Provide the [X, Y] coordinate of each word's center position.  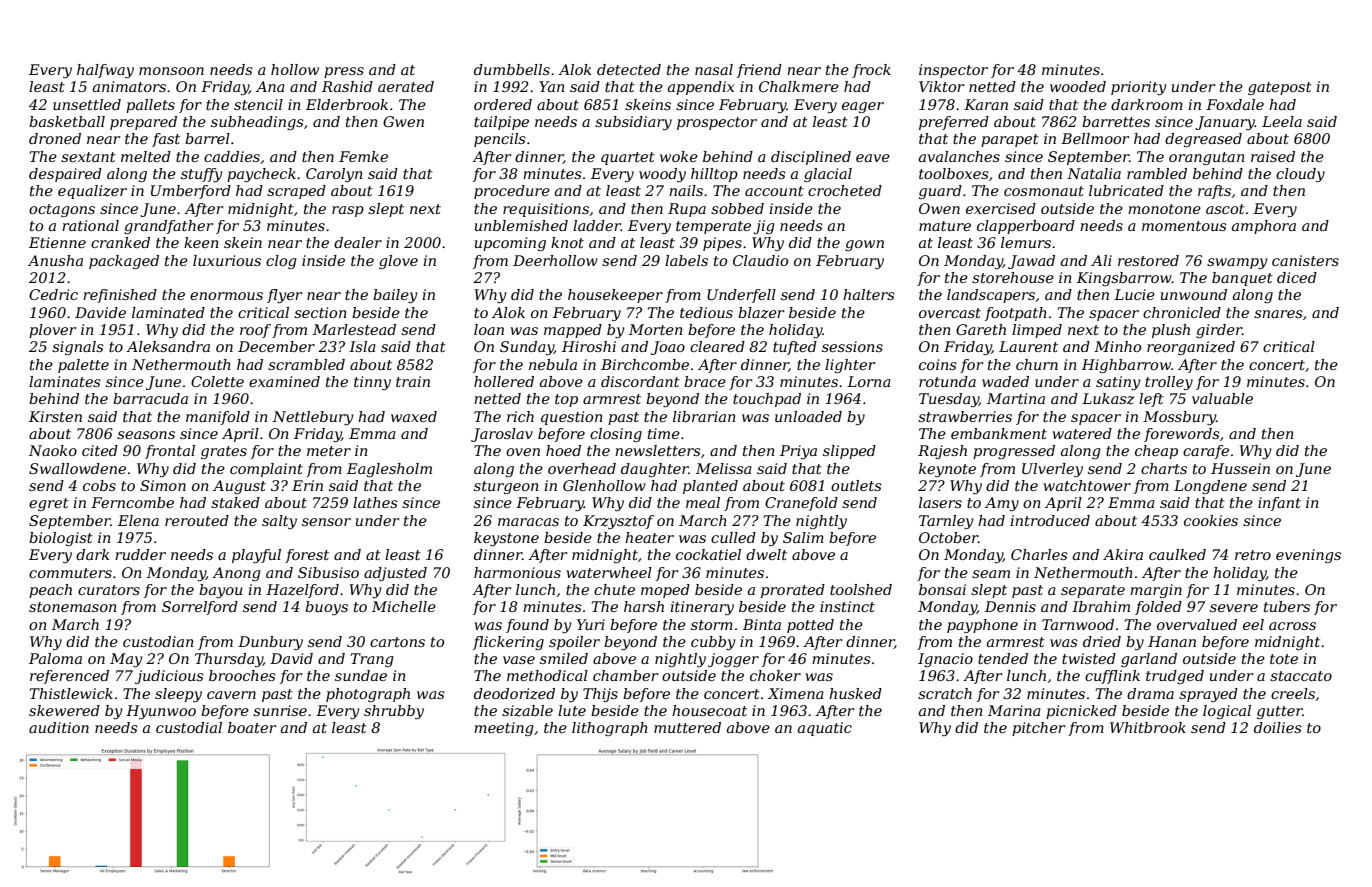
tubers [1287, 606]
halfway [105, 71]
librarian [704, 416]
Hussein [1240, 468]
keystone [506, 539]
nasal [714, 69]
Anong [236, 574]
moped [665, 591]
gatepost [1280, 88]
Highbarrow [1126, 366]
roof [255, 331]
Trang [372, 660]
